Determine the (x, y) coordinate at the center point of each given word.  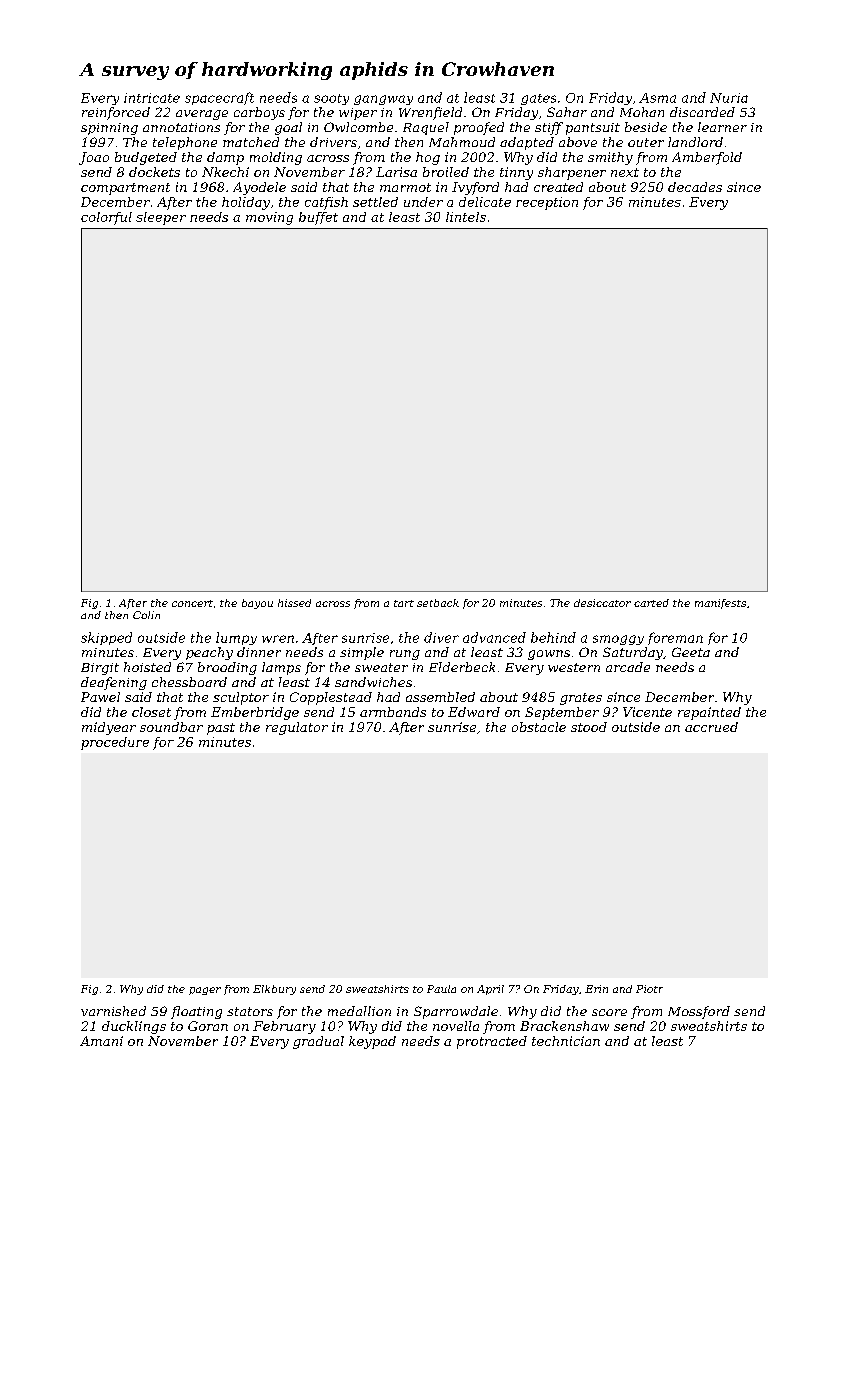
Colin (146, 615)
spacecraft (219, 98)
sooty (331, 99)
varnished (113, 1011)
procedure (115, 743)
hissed (294, 603)
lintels (466, 217)
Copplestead (331, 698)
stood (589, 727)
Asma (657, 98)
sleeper (161, 218)
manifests (720, 604)
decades (695, 187)
